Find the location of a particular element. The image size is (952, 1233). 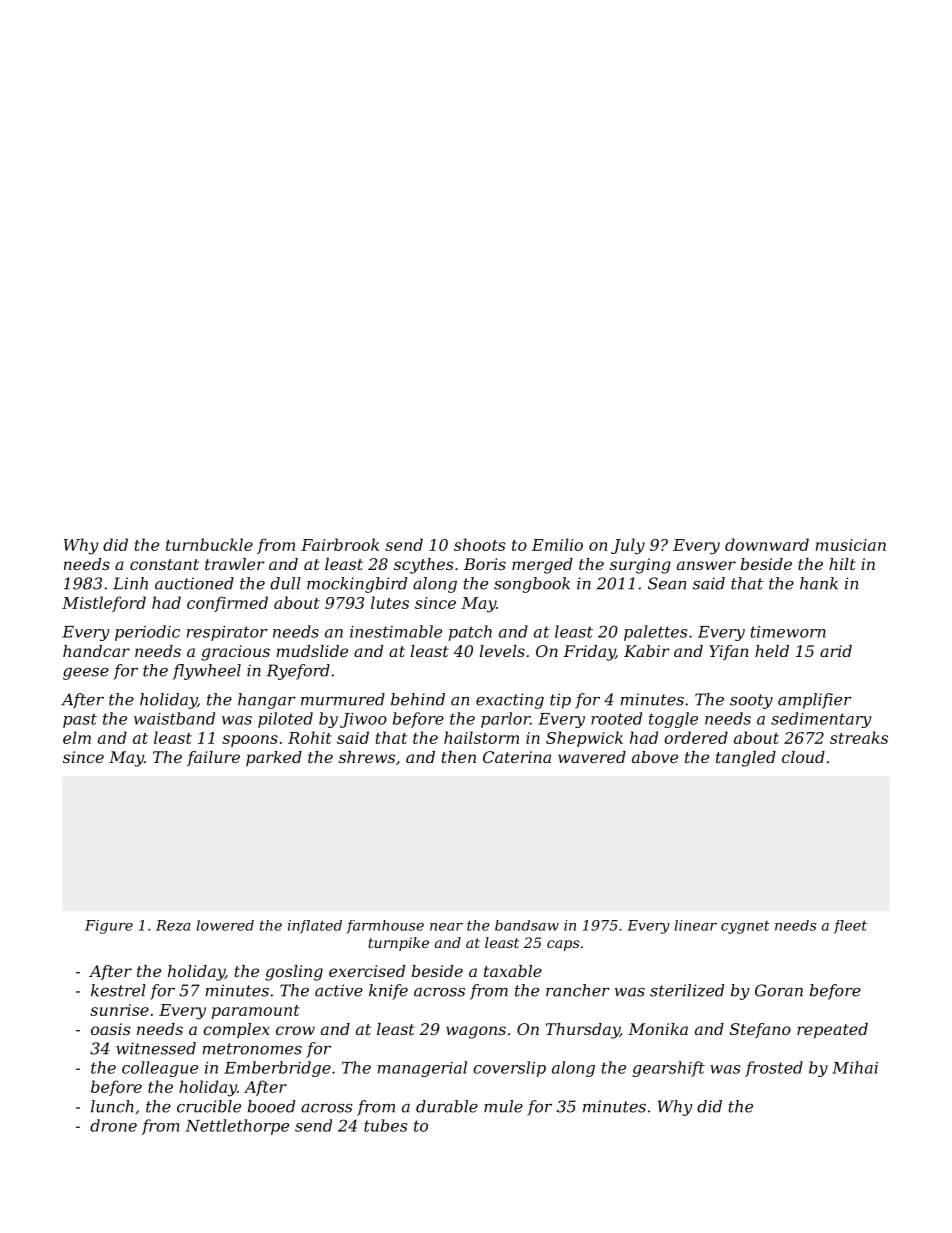

Emilio is located at coordinates (557, 544).
